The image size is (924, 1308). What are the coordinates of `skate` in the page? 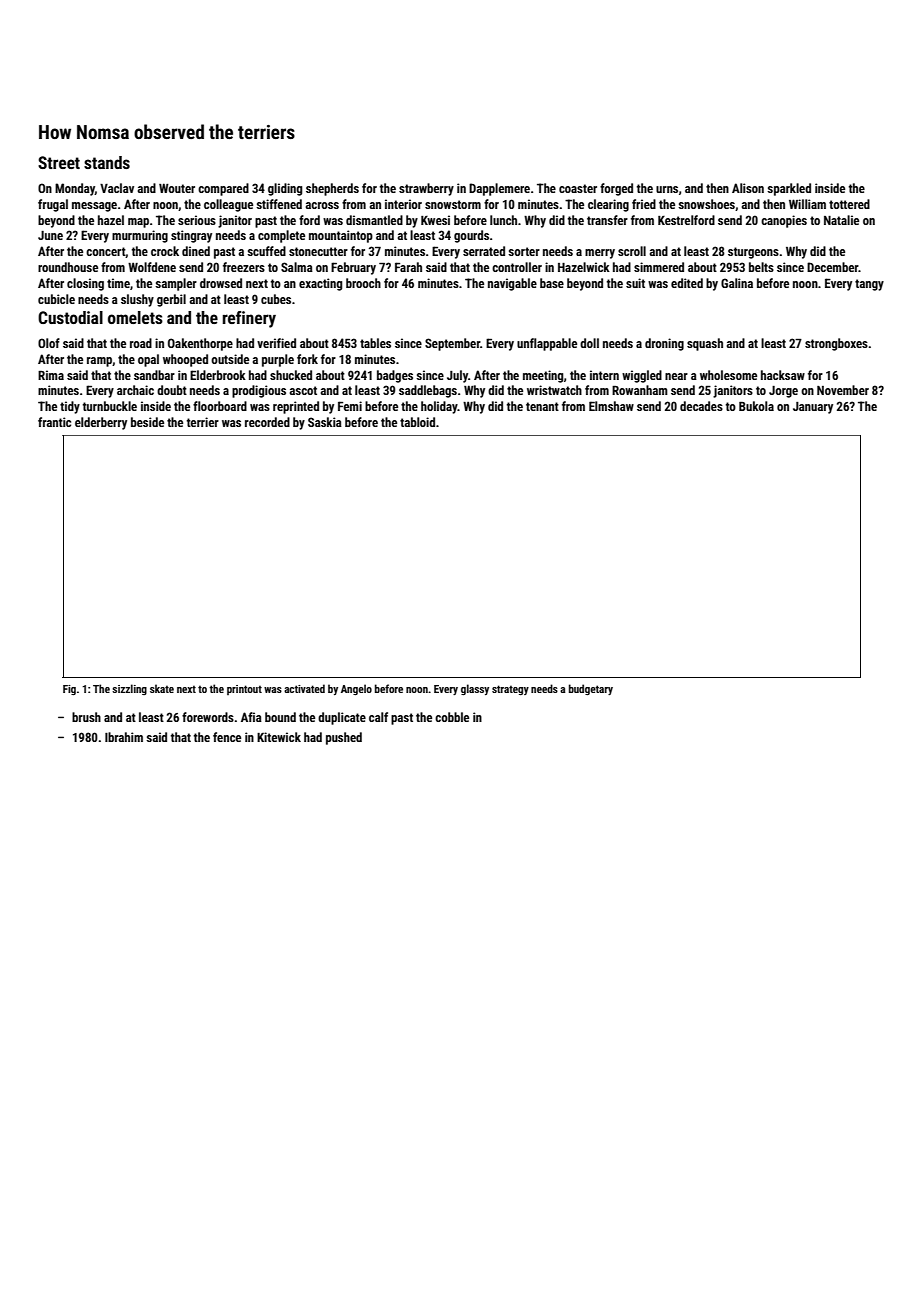 It's located at (162, 688).
